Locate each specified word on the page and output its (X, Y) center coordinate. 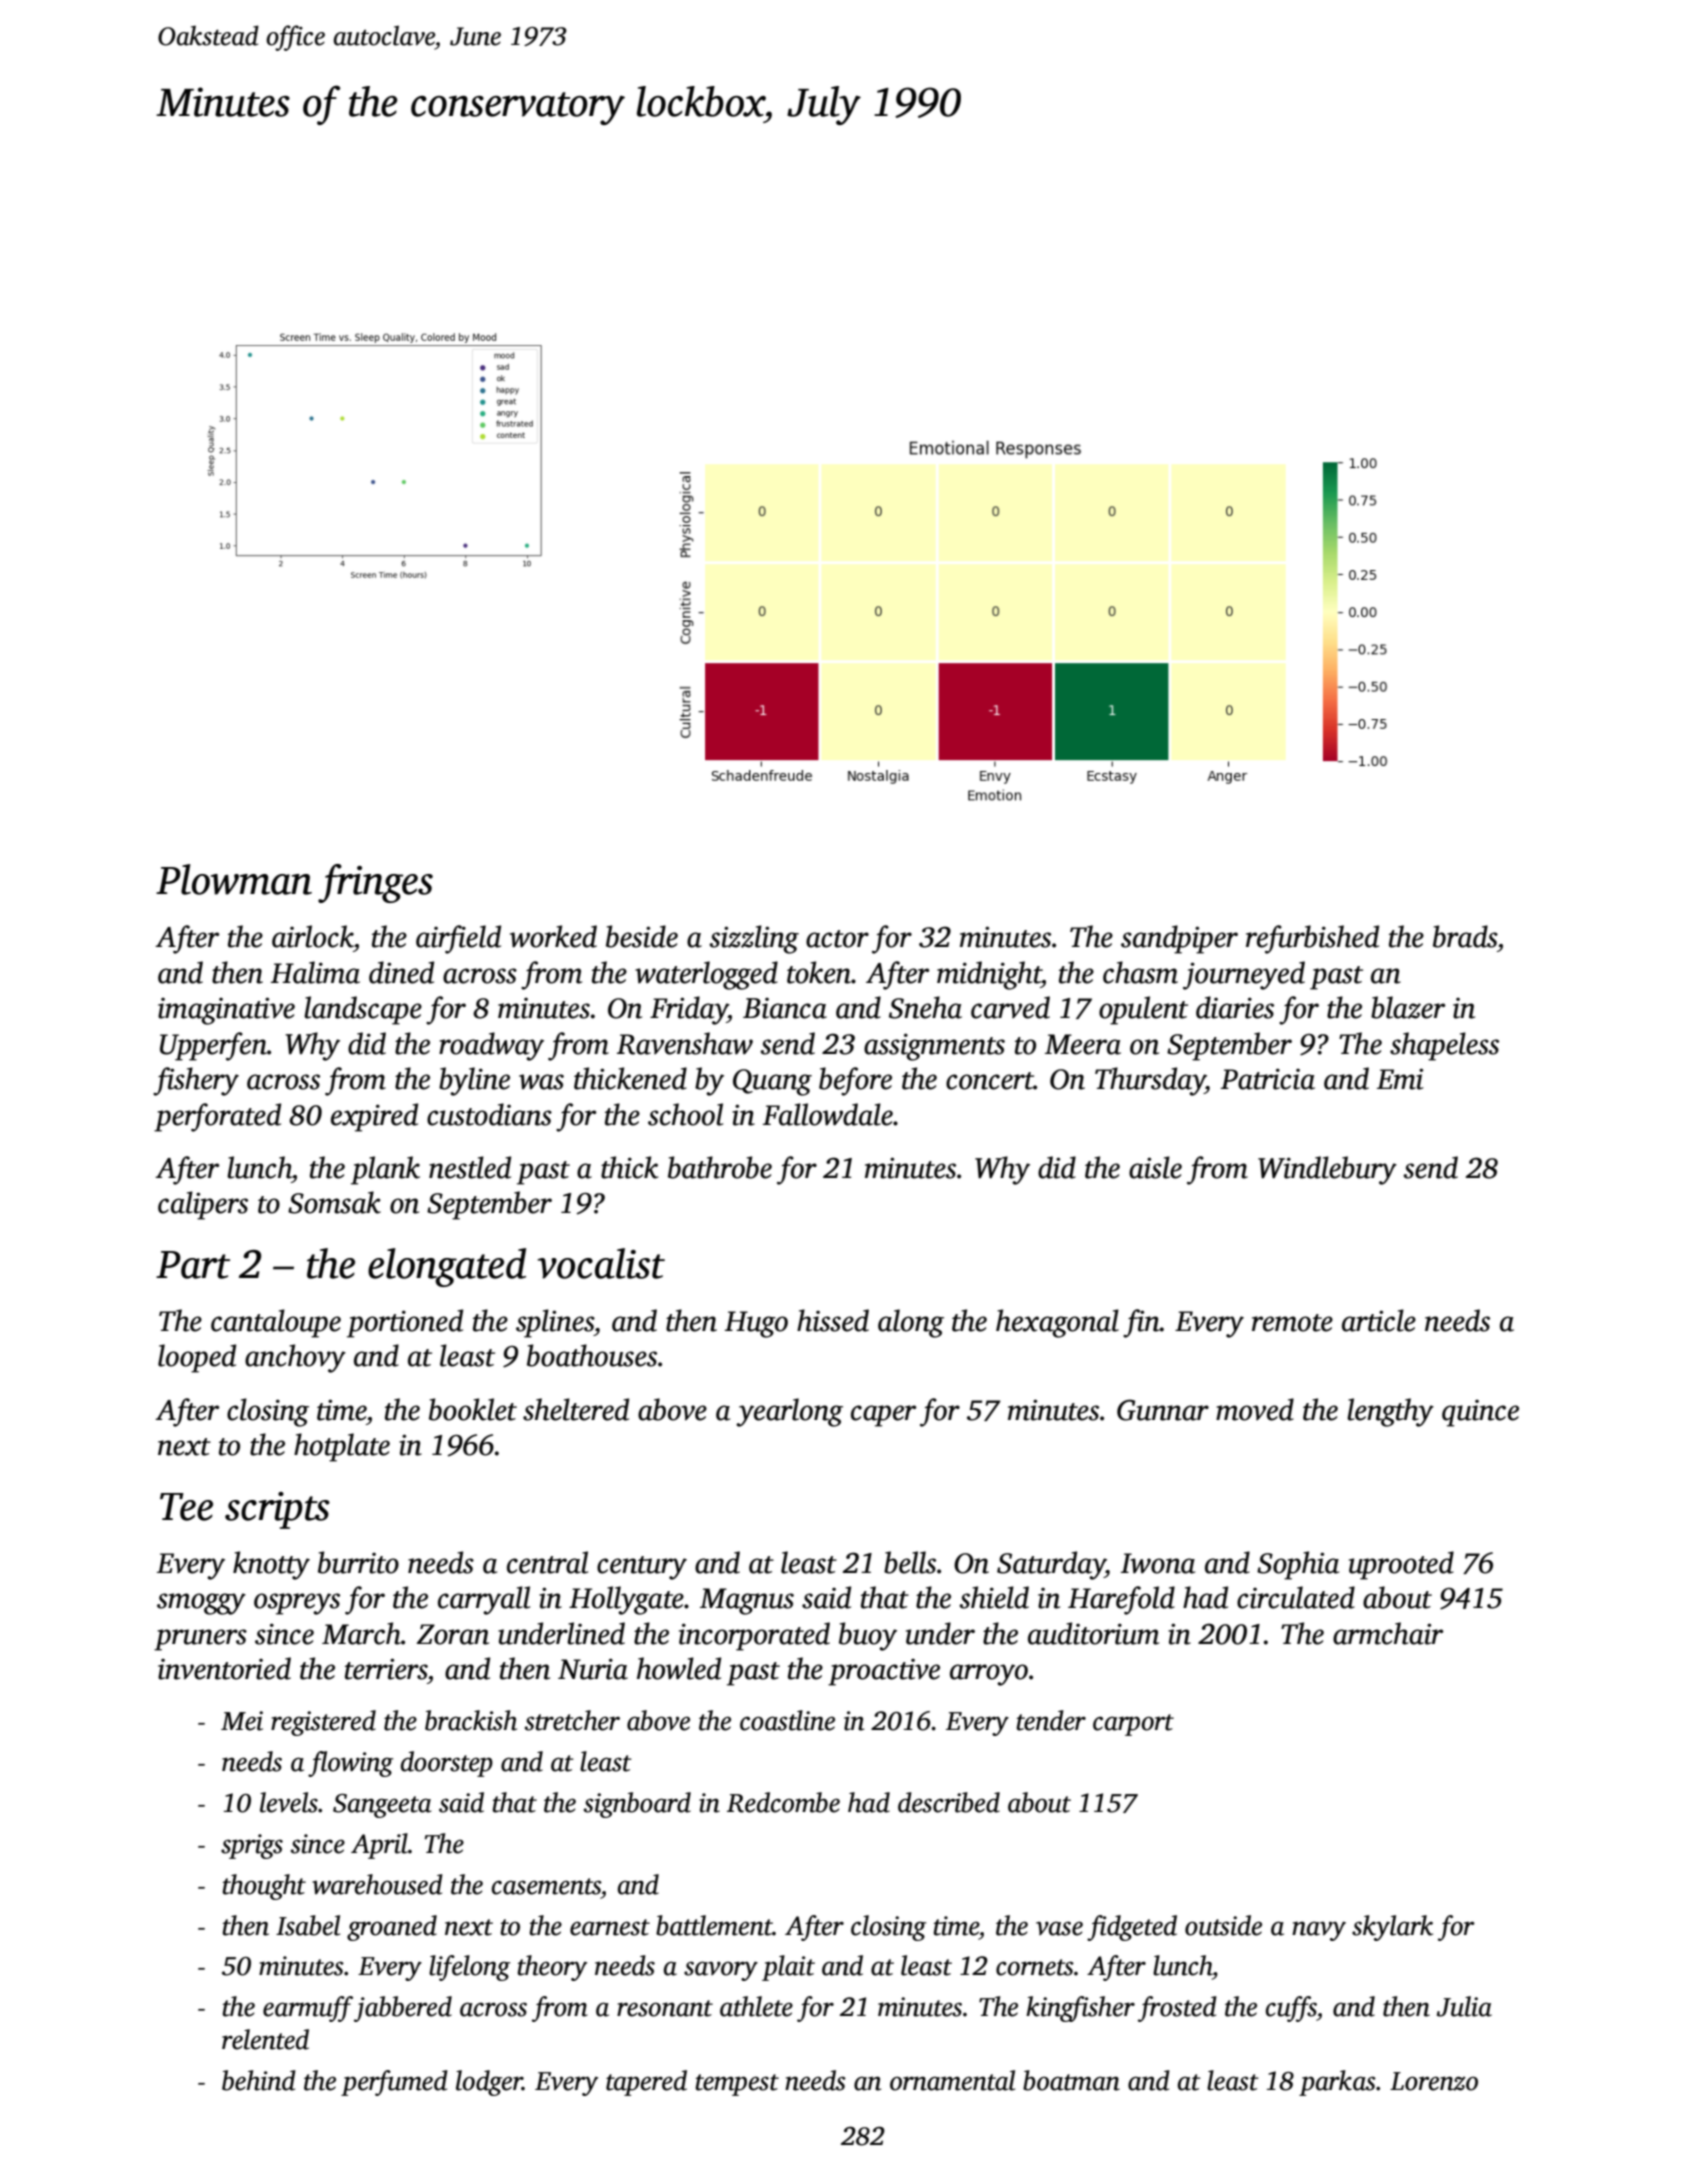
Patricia (1267, 1079)
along (911, 1323)
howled (679, 1668)
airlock (312, 936)
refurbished (1312, 939)
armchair (1388, 1633)
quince (1480, 1413)
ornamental (952, 2080)
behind (259, 2080)
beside (642, 936)
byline (474, 1081)
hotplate (342, 1447)
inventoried (224, 1668)
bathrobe (720, 1167)
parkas (1337, 2083)
